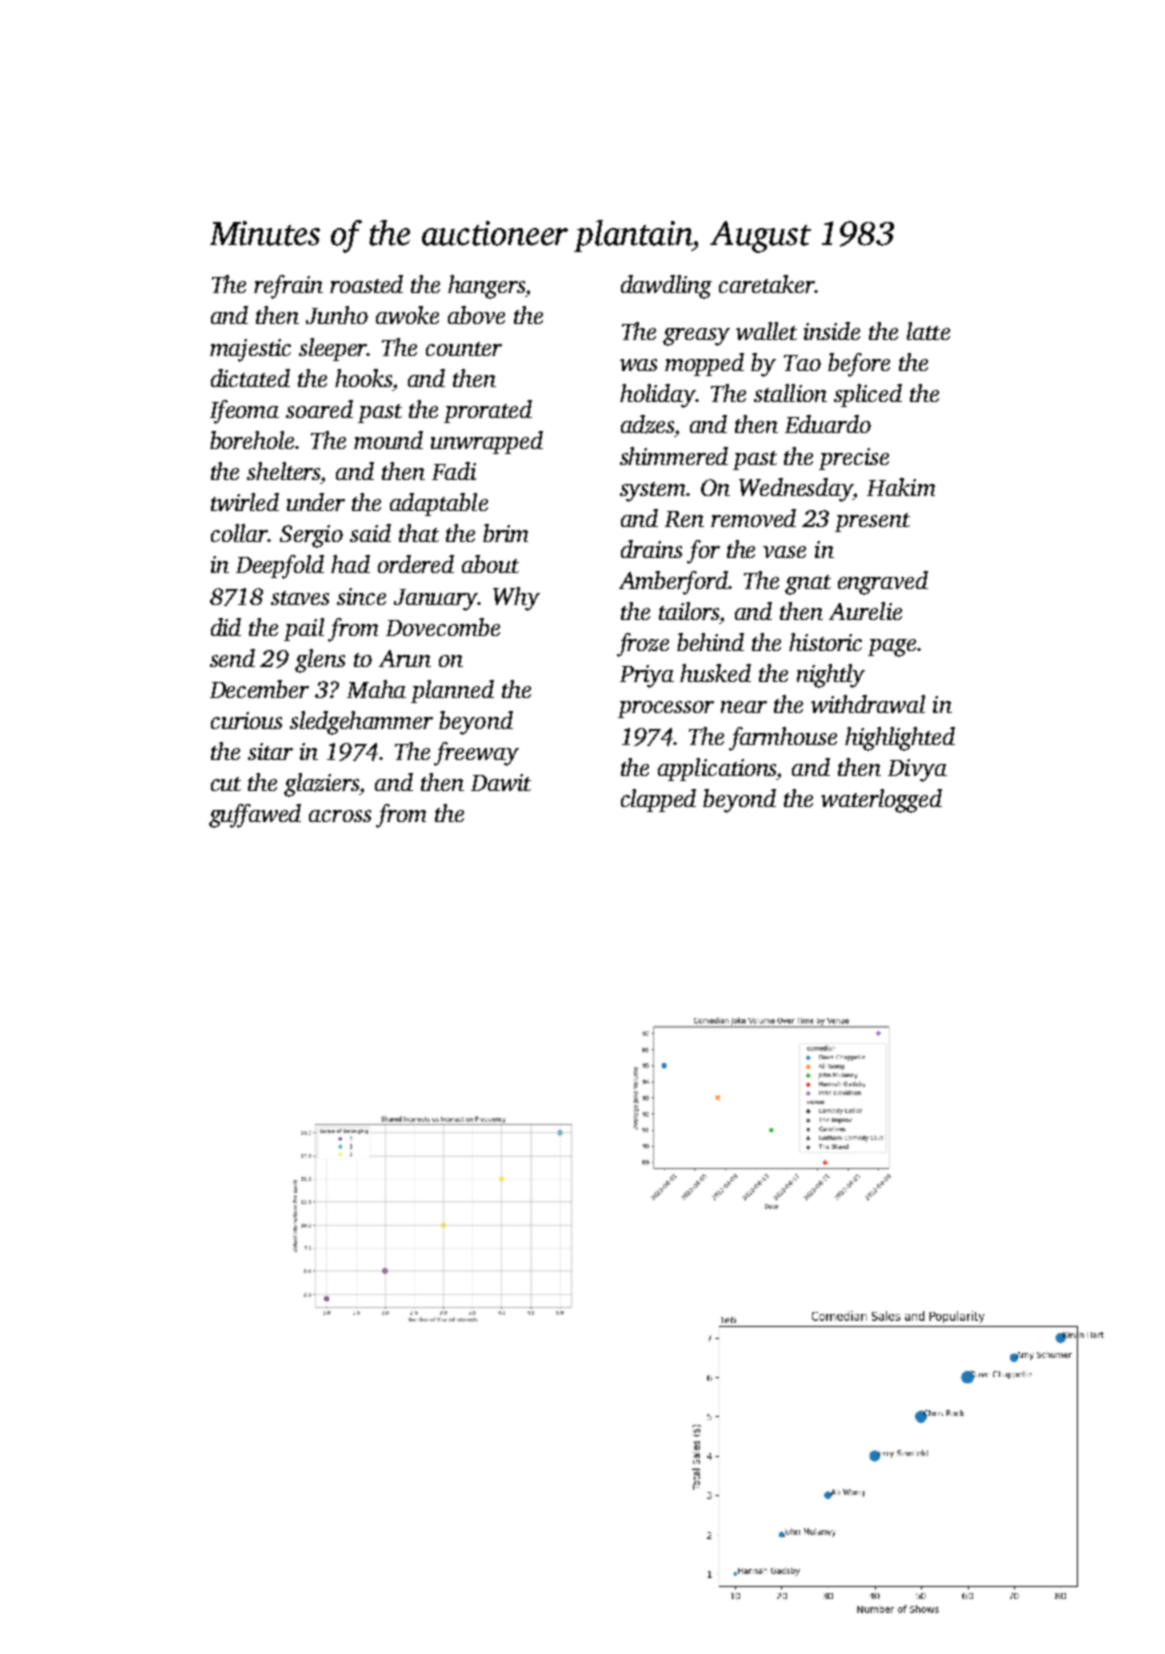 Image resolution: width=1165 pixels, height=1654 pixels. Describe the element at coordinates (340, 816) in the screenshot. I see `across` at that location.
